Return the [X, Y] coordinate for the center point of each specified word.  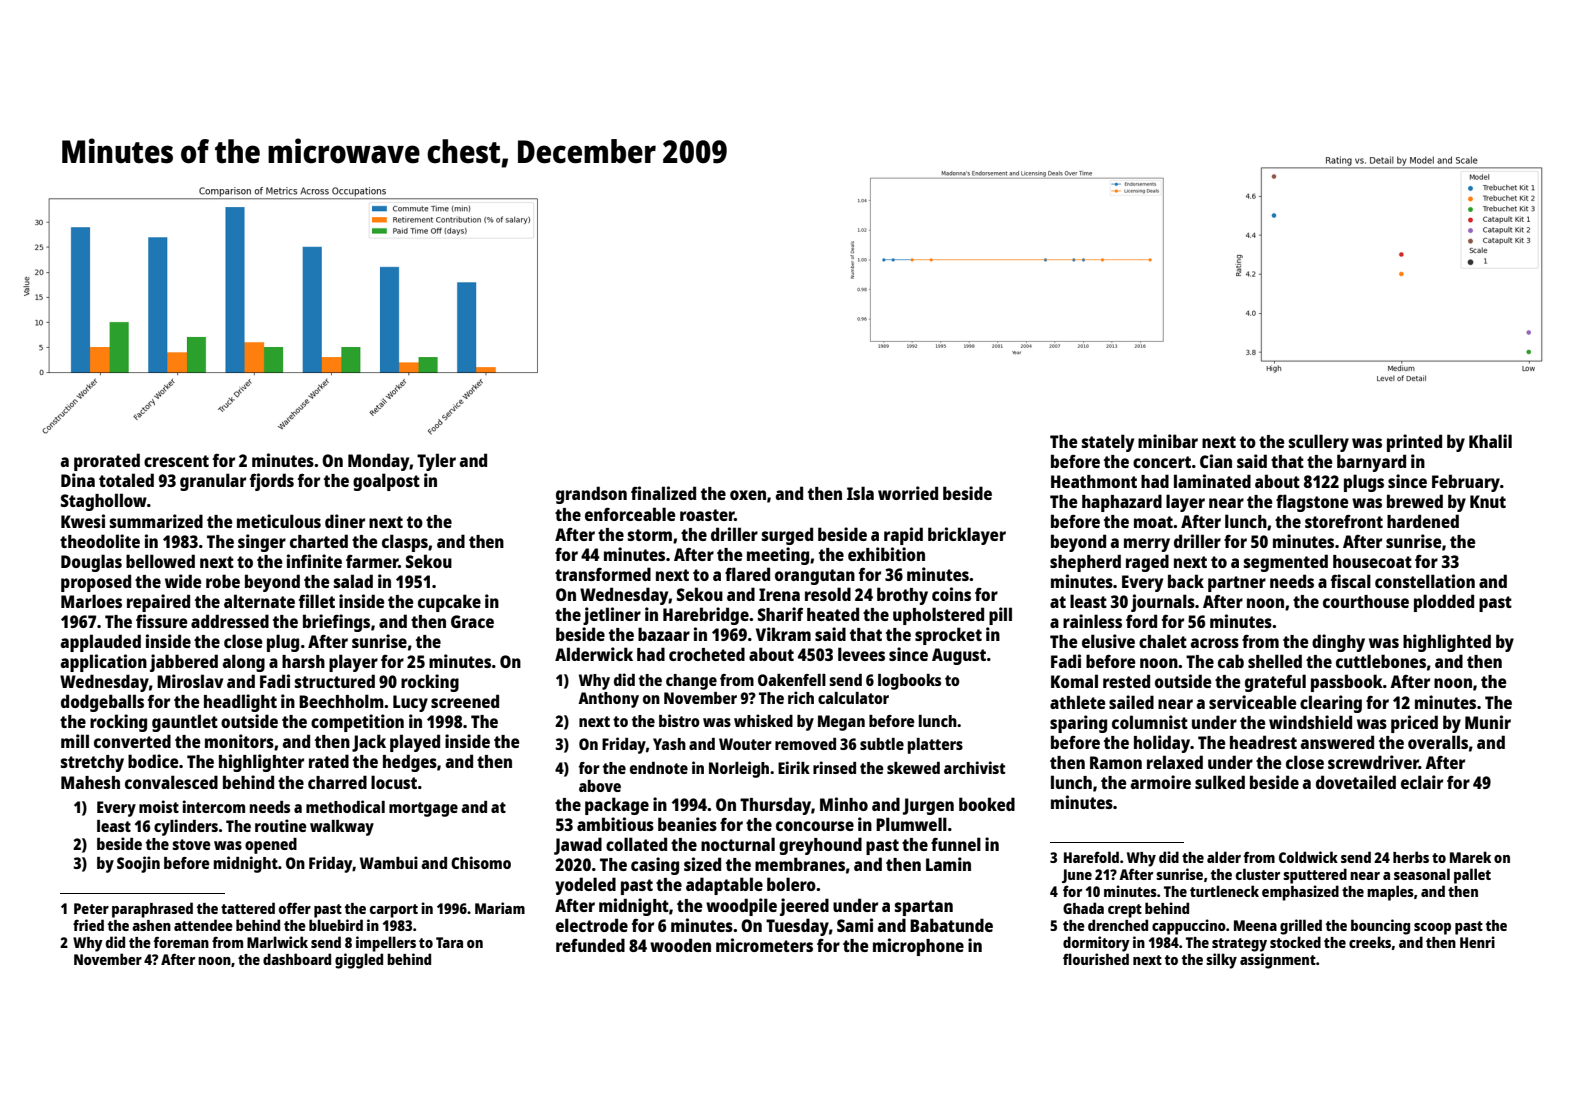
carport [394, 911]
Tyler [436, 462]
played [415, 743]
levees [861, 654]
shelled [1275, 661]
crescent [176, 461]
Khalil [1490, 441]
